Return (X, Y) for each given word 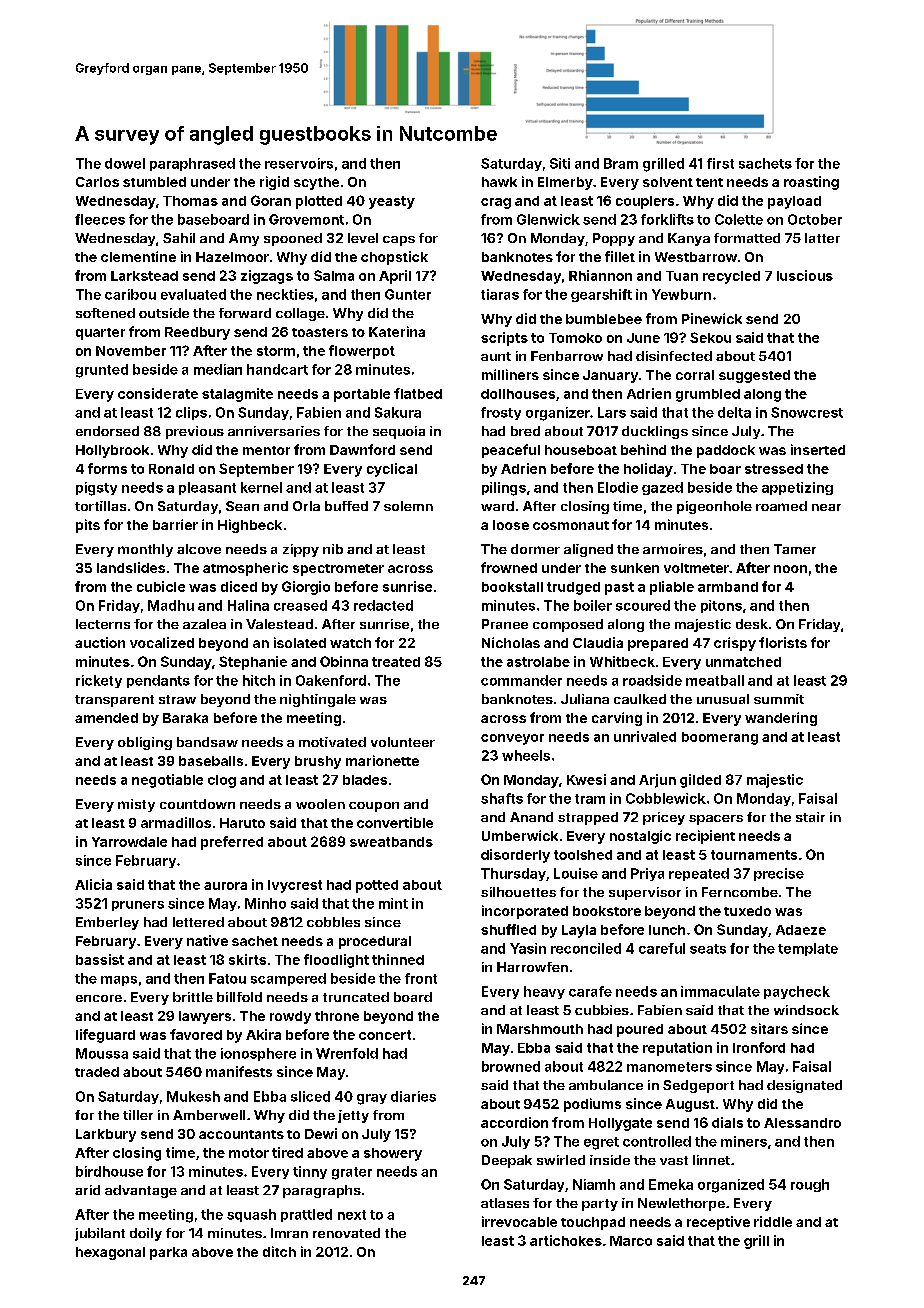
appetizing (797, 488)
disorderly (515, 856)
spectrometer (338, 570)
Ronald (171, 469)
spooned (293, 239)
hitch (259, 680)
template (808, 949)
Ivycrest (295, 886)
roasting (811, 183)
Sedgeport (698, 1086)
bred (525, 431)
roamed (781, 506)
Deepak (507, 1161)
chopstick (394, 258)
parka (168, 1253)
